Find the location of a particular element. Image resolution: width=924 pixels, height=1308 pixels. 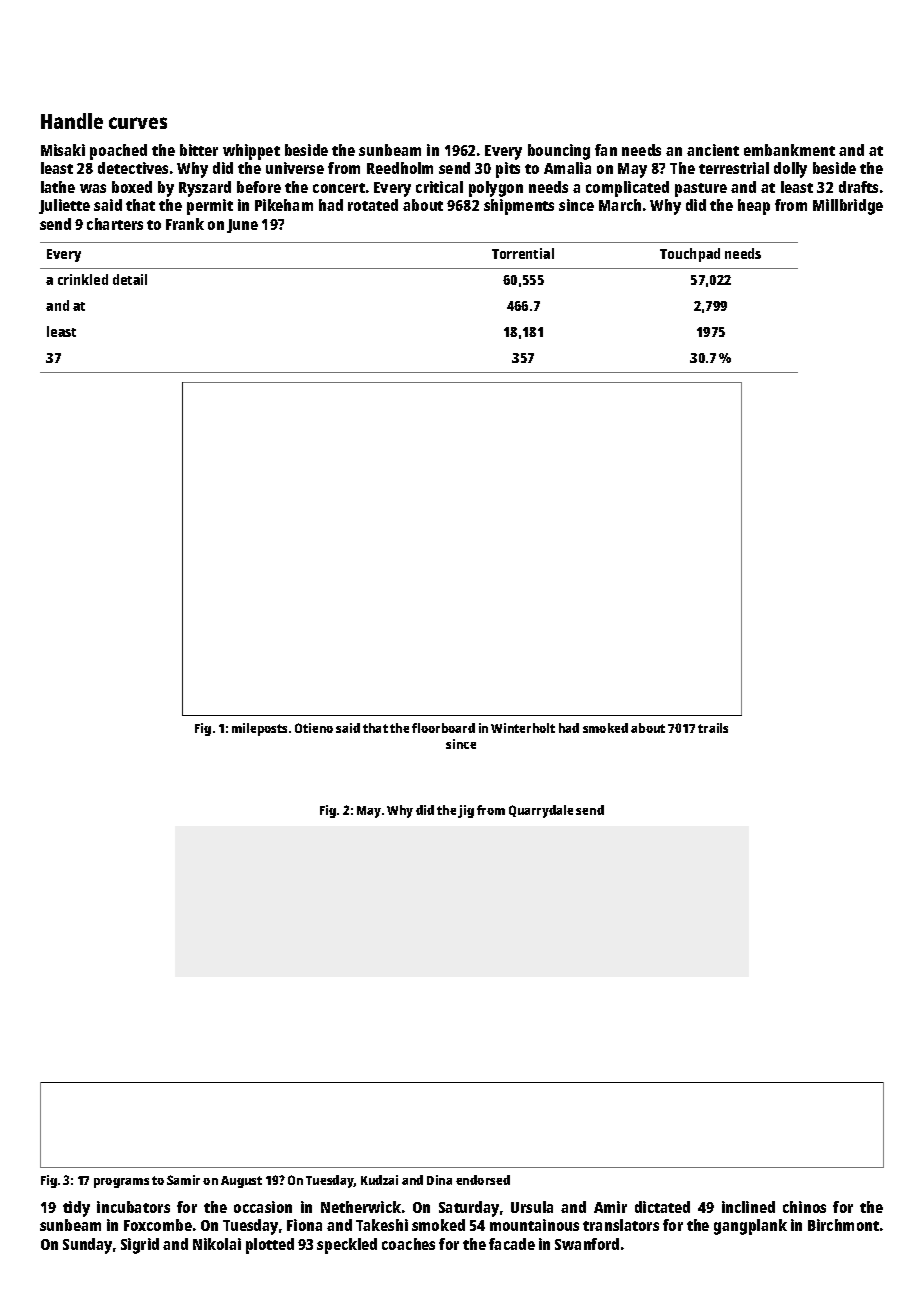

ancient is located at coordinates (713, 150).
